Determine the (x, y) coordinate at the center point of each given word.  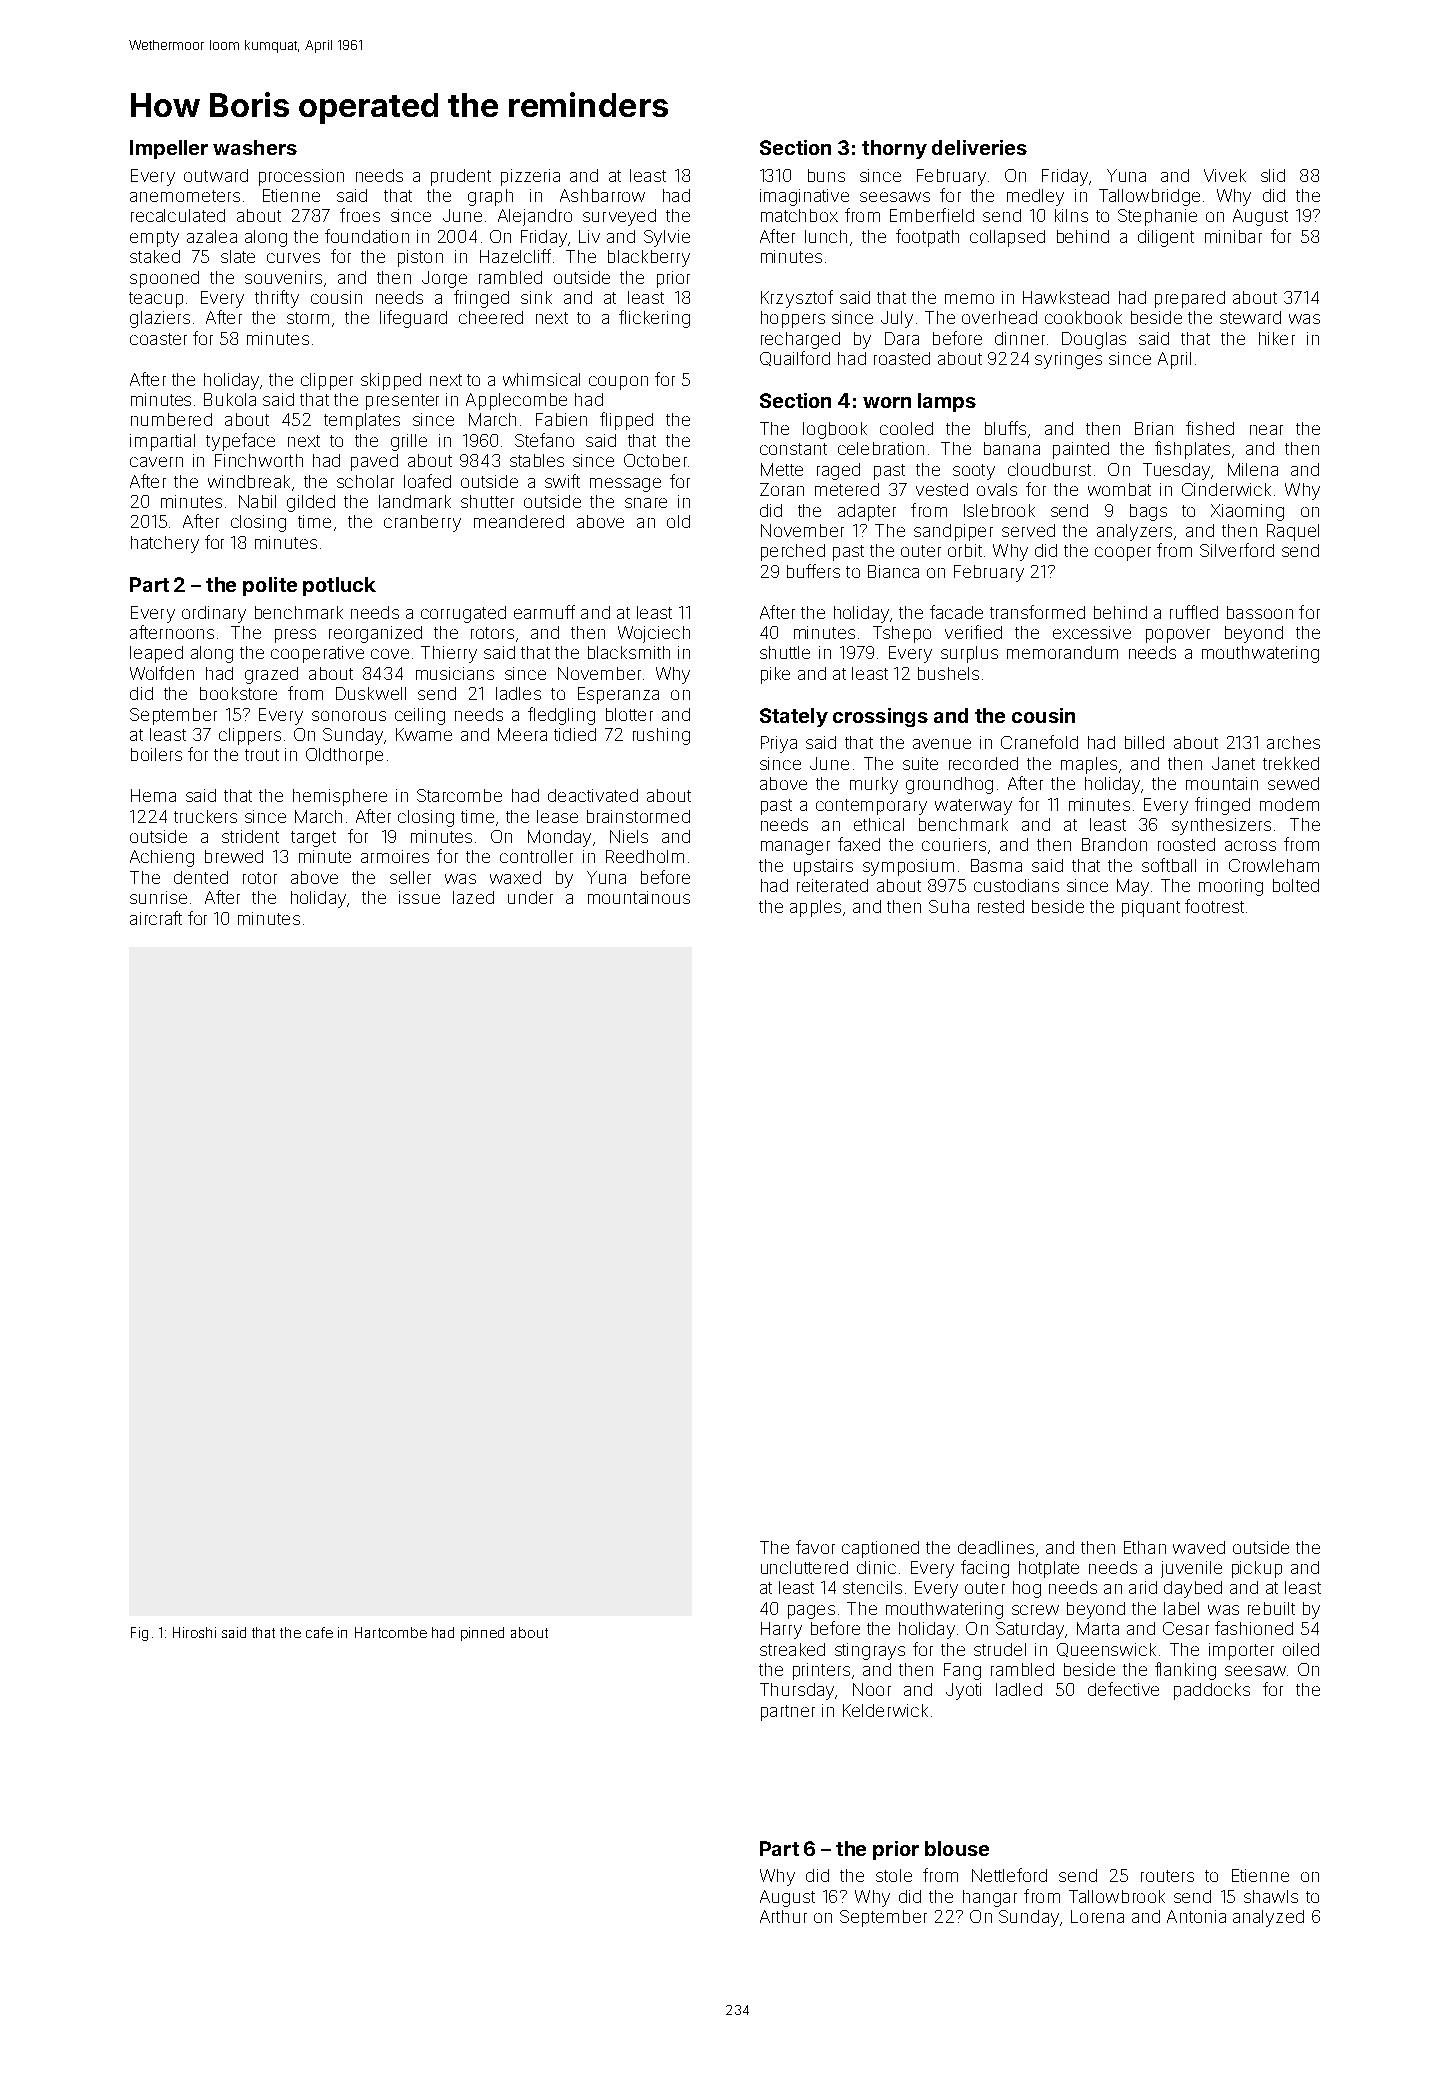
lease (557, 816)
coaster (158, 339)
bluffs (1005, 428)
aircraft (156, 918)
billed (1144, 742)
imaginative (804, 197)
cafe (319, 1632)
